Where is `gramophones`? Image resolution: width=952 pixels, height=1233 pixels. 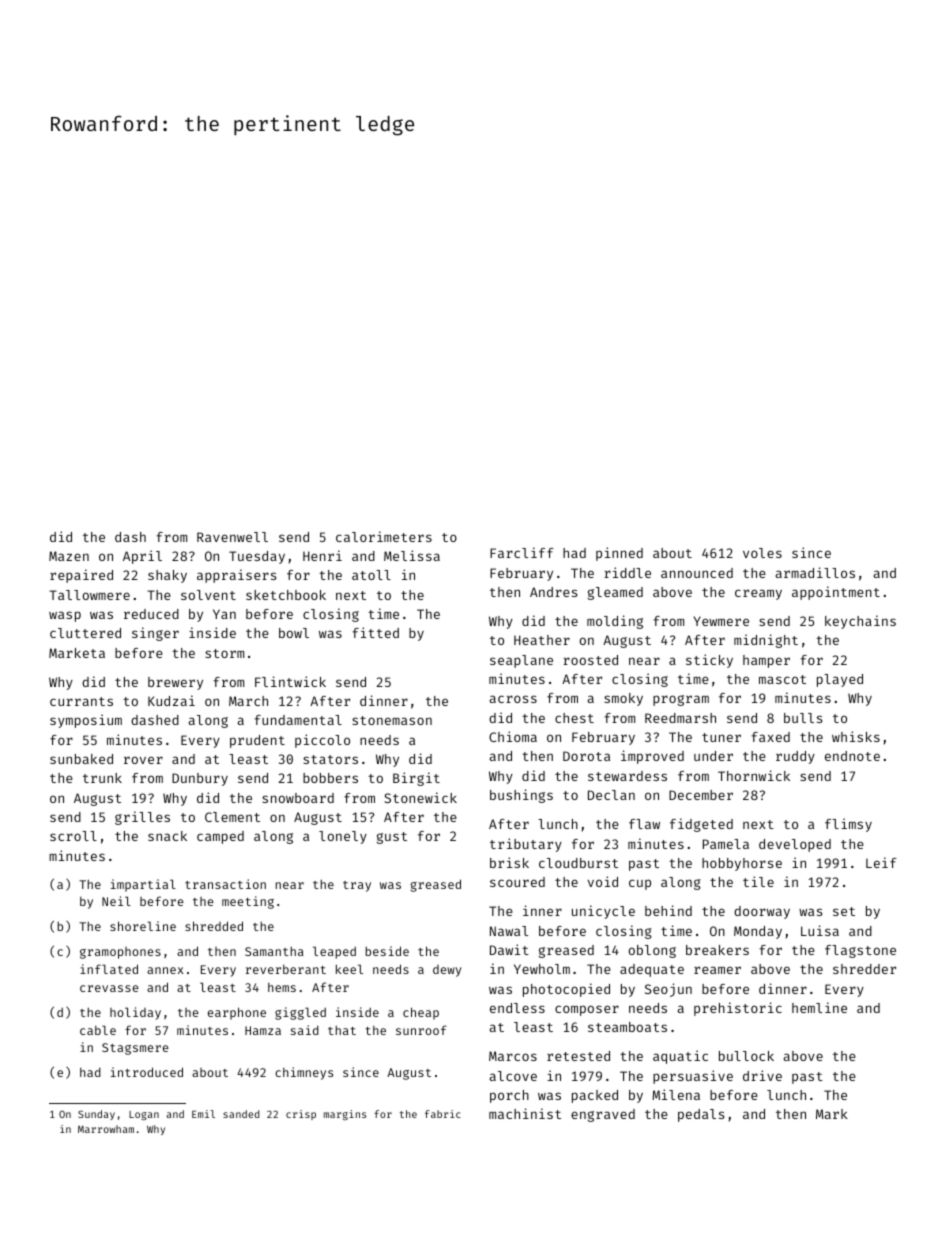 gramophones is located at coordinates (120, 953).
